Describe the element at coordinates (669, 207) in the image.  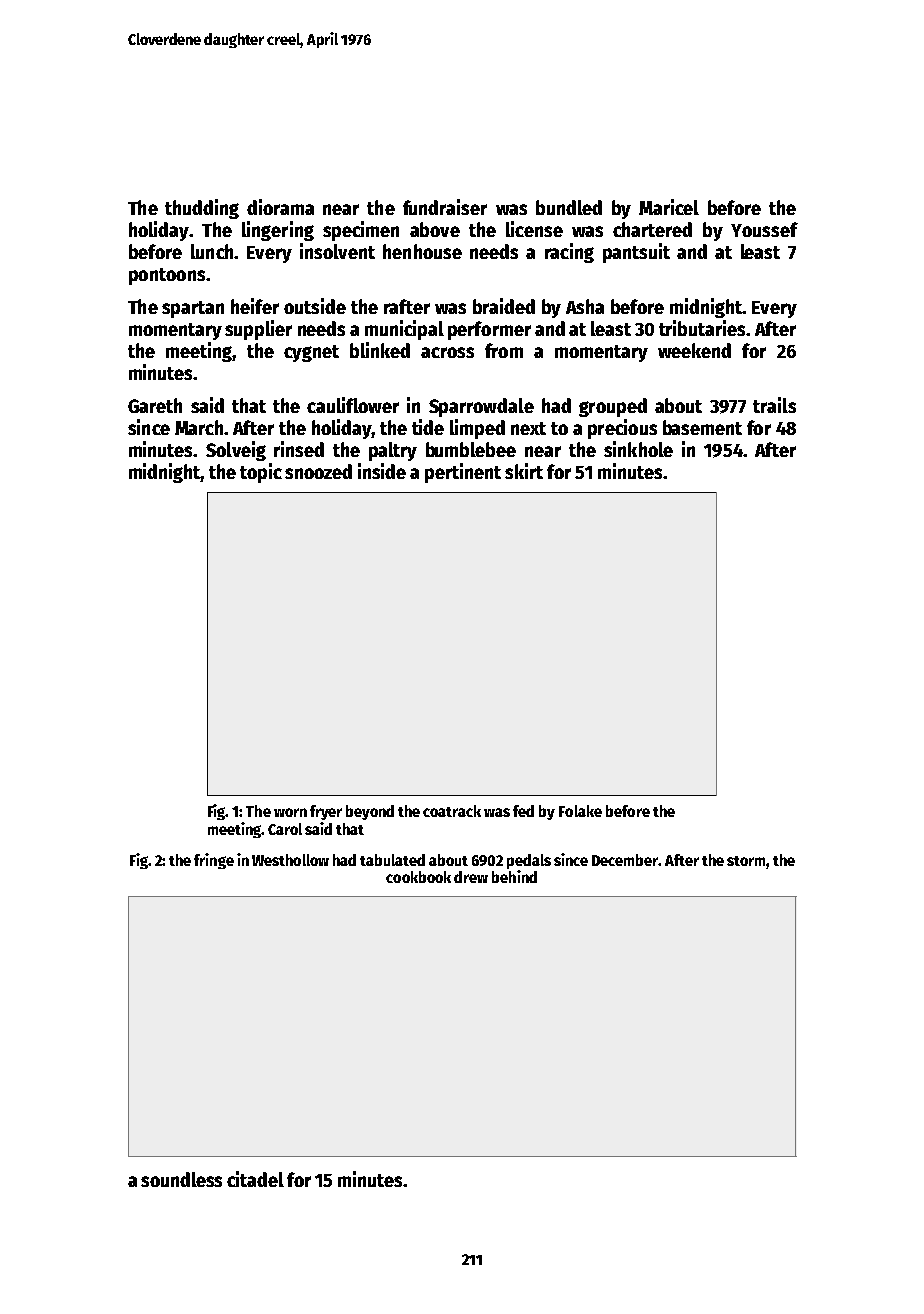
I see `Maricel` at that location.
